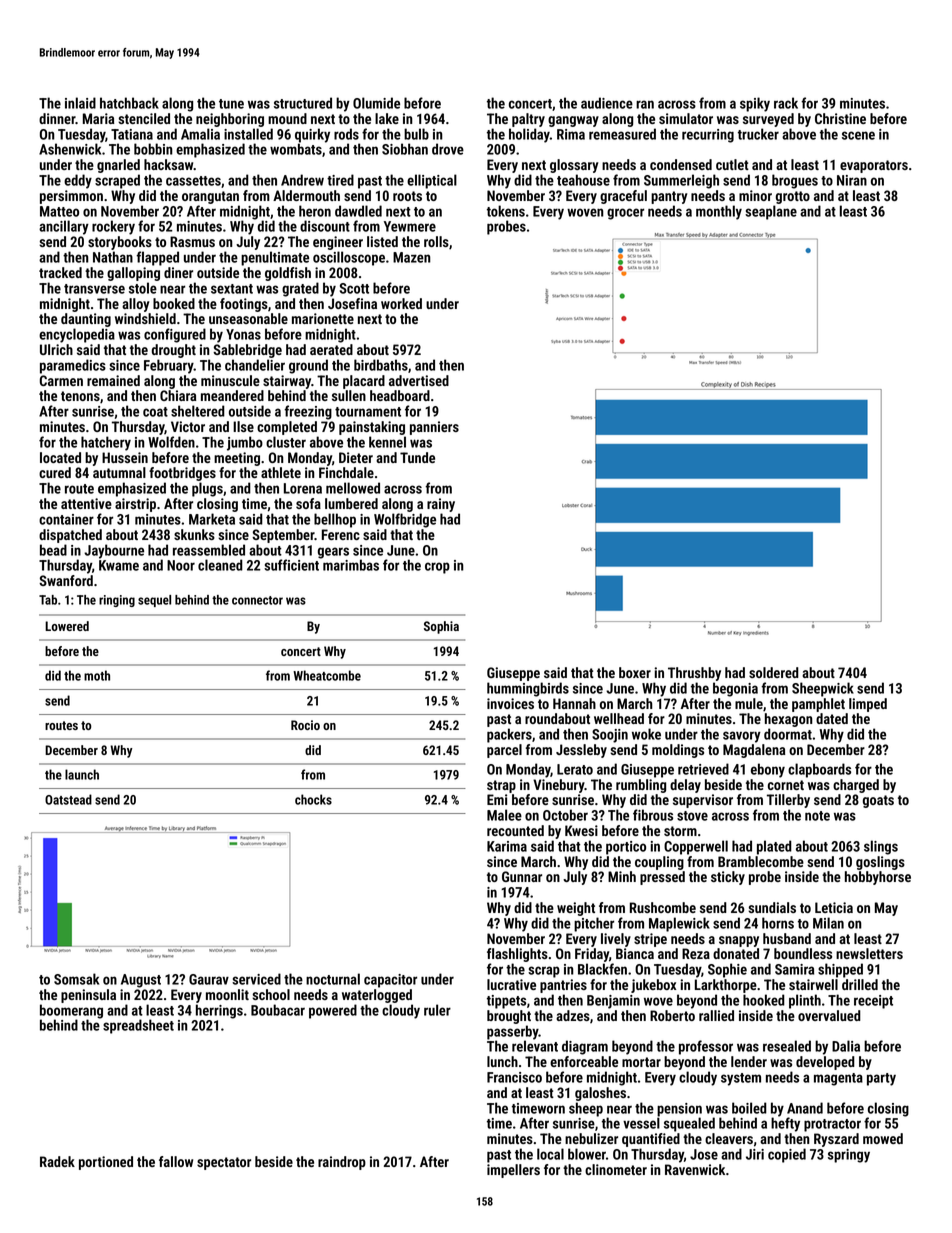  Describe the element at coordinates (694, 674) in the image. I see `Thrushby` at that location.
